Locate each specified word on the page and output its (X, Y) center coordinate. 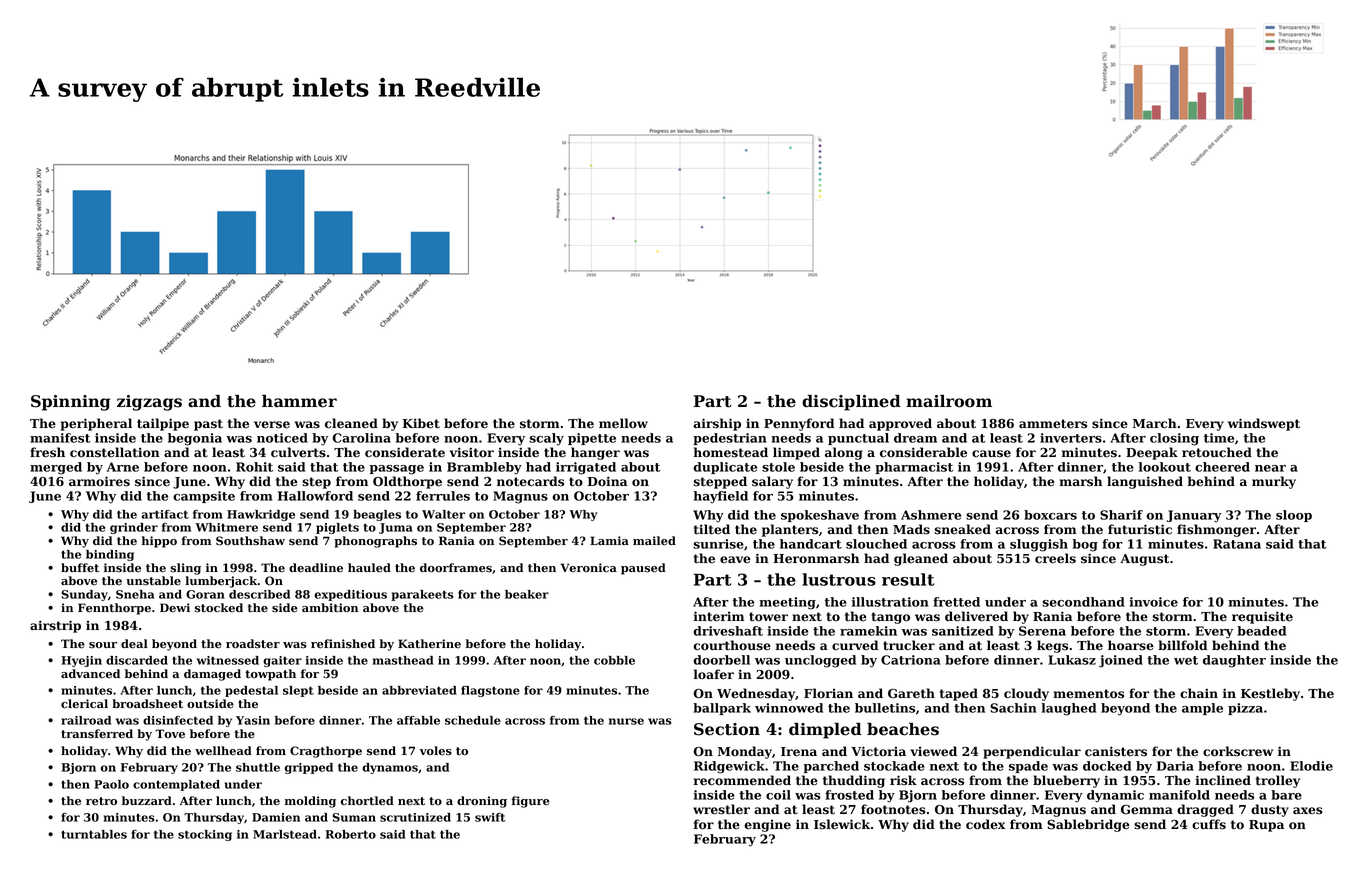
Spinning (70, 403)
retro (101, 801)
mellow (623, 423)
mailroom (949, 401)
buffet (80, 568)
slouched (876, 544)
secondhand (1083, 602)
